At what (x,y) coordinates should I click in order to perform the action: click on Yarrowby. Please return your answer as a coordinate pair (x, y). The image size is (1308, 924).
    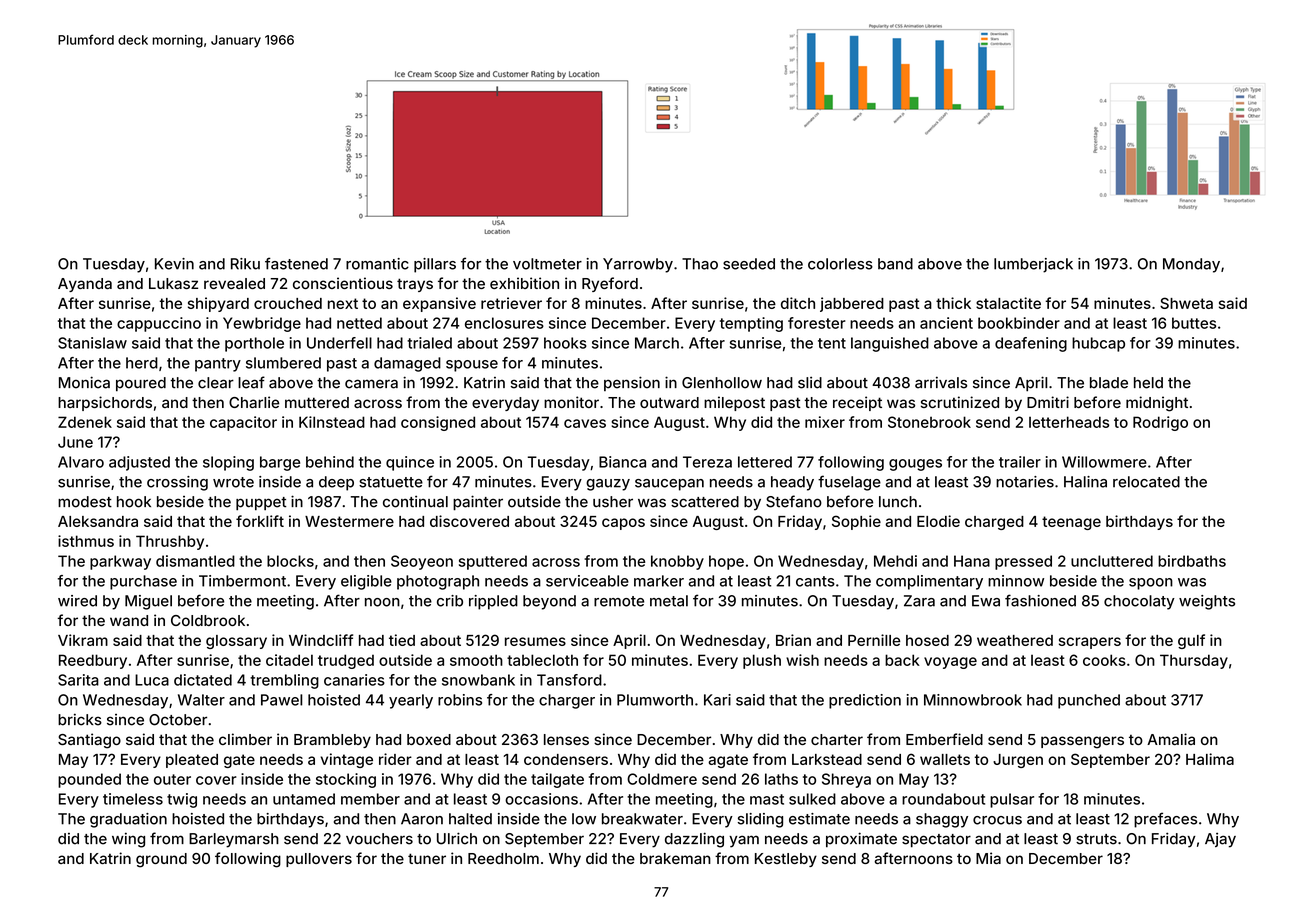
    Looking at the image, I should click on (638, 265).
